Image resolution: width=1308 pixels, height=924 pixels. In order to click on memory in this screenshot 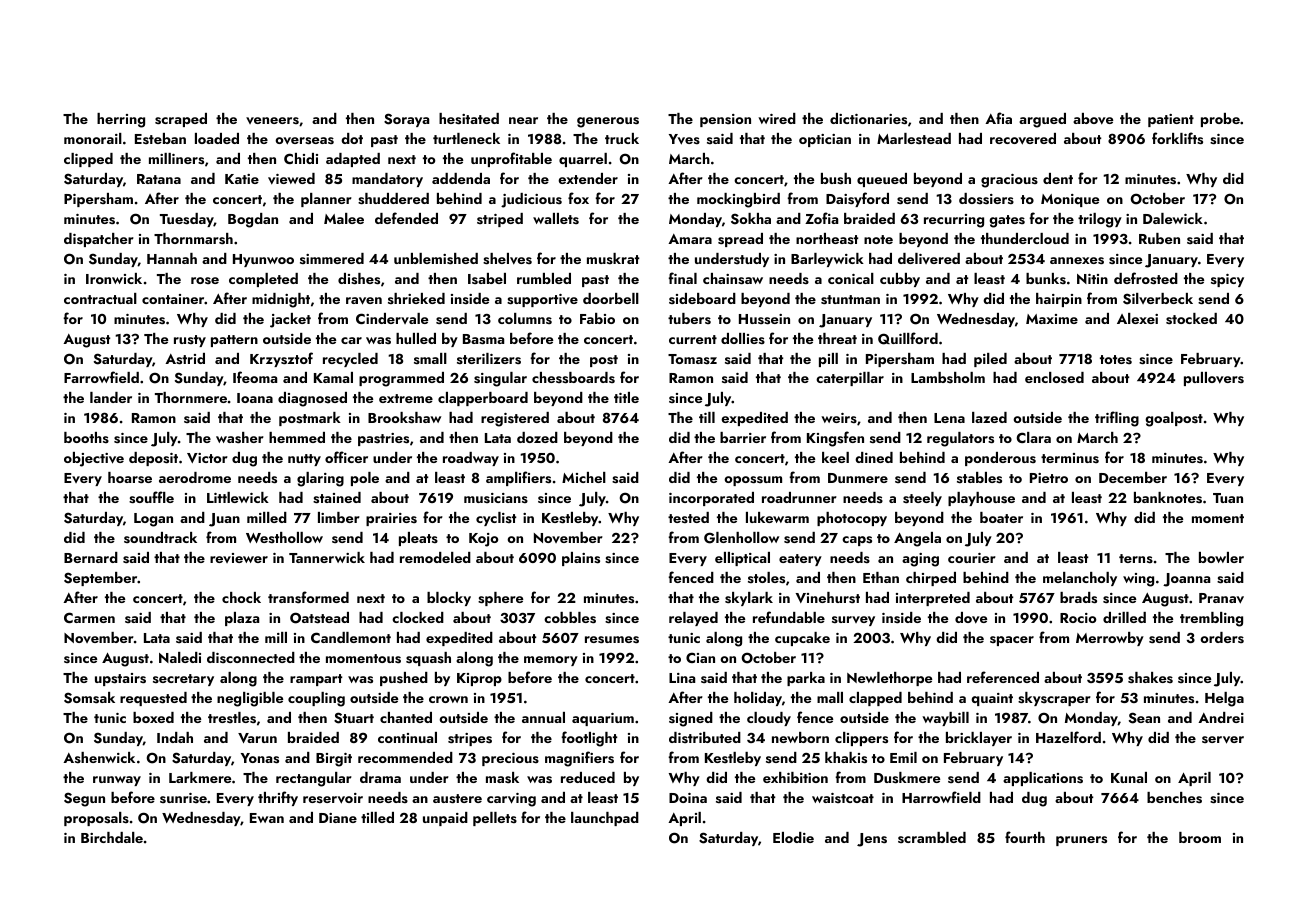, I will do `click(551, 661)`.
